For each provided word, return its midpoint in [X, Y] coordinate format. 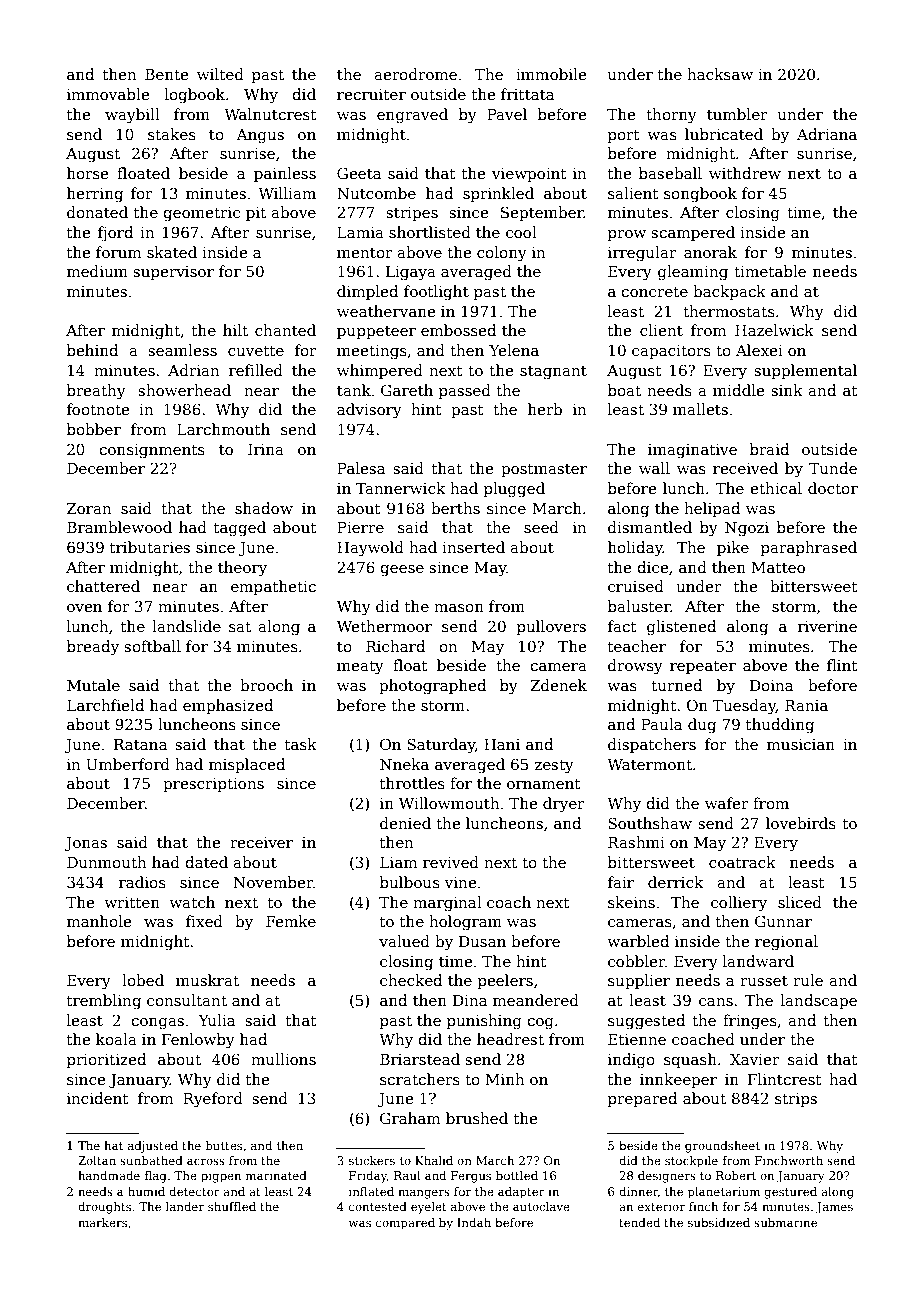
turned [676, 685]
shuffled [232, 1206]
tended [639, 1222]
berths [455, 508]
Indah [474, 1222]
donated [97, 212]
